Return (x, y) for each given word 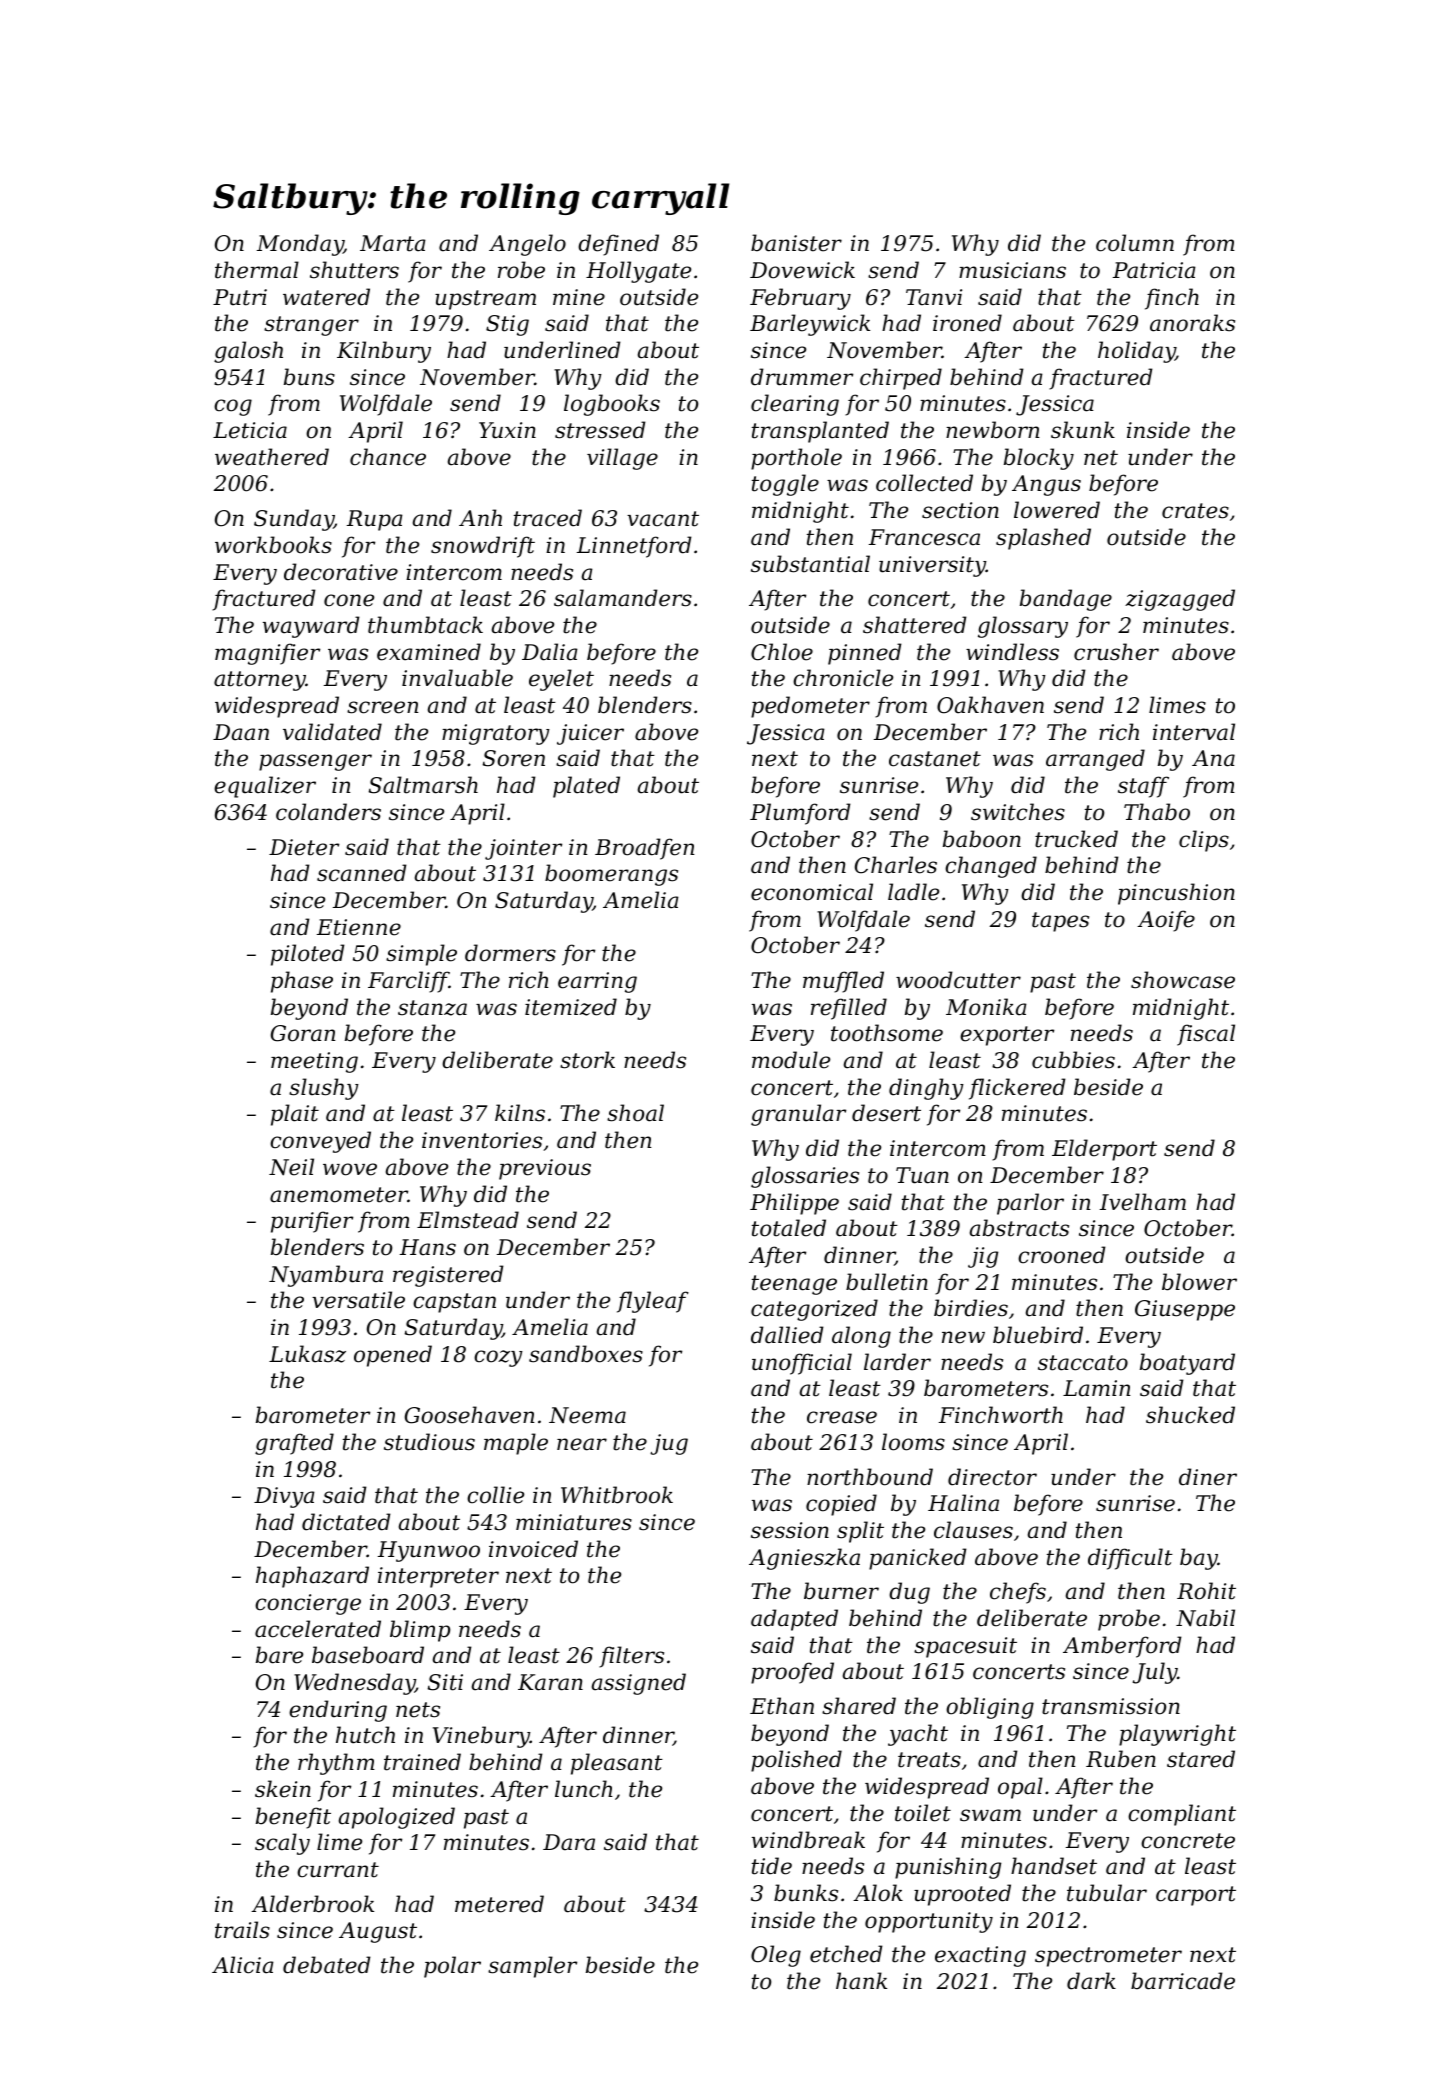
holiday (1136, 352)
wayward (311, 627)
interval (1194, 732)
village (622, 459)
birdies (971, 1308)
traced (548, 518)
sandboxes (586, 1354)
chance (388, 457)
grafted (294, 1444)
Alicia (243, 1965)
